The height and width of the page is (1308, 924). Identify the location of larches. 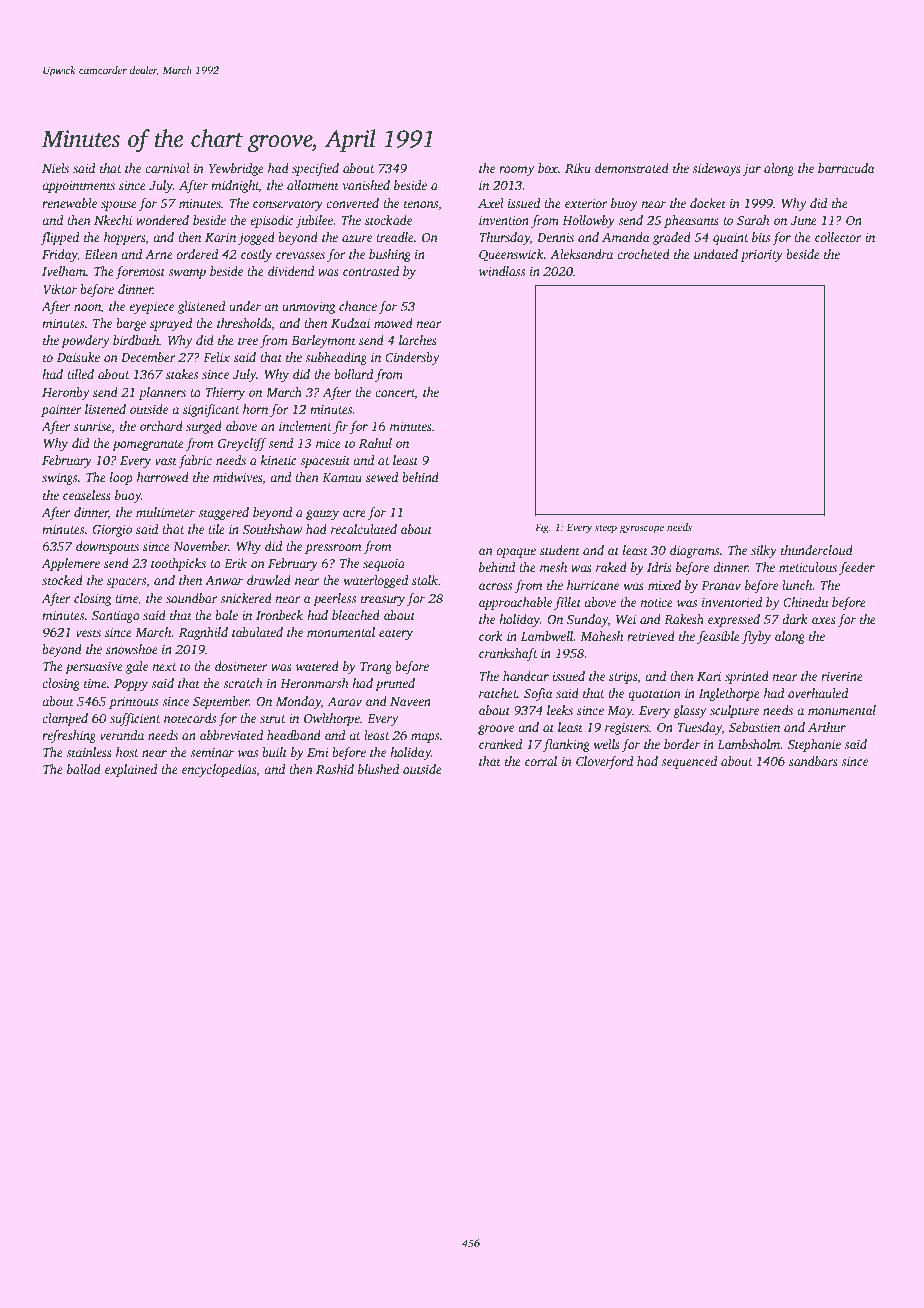
(418, 340).
